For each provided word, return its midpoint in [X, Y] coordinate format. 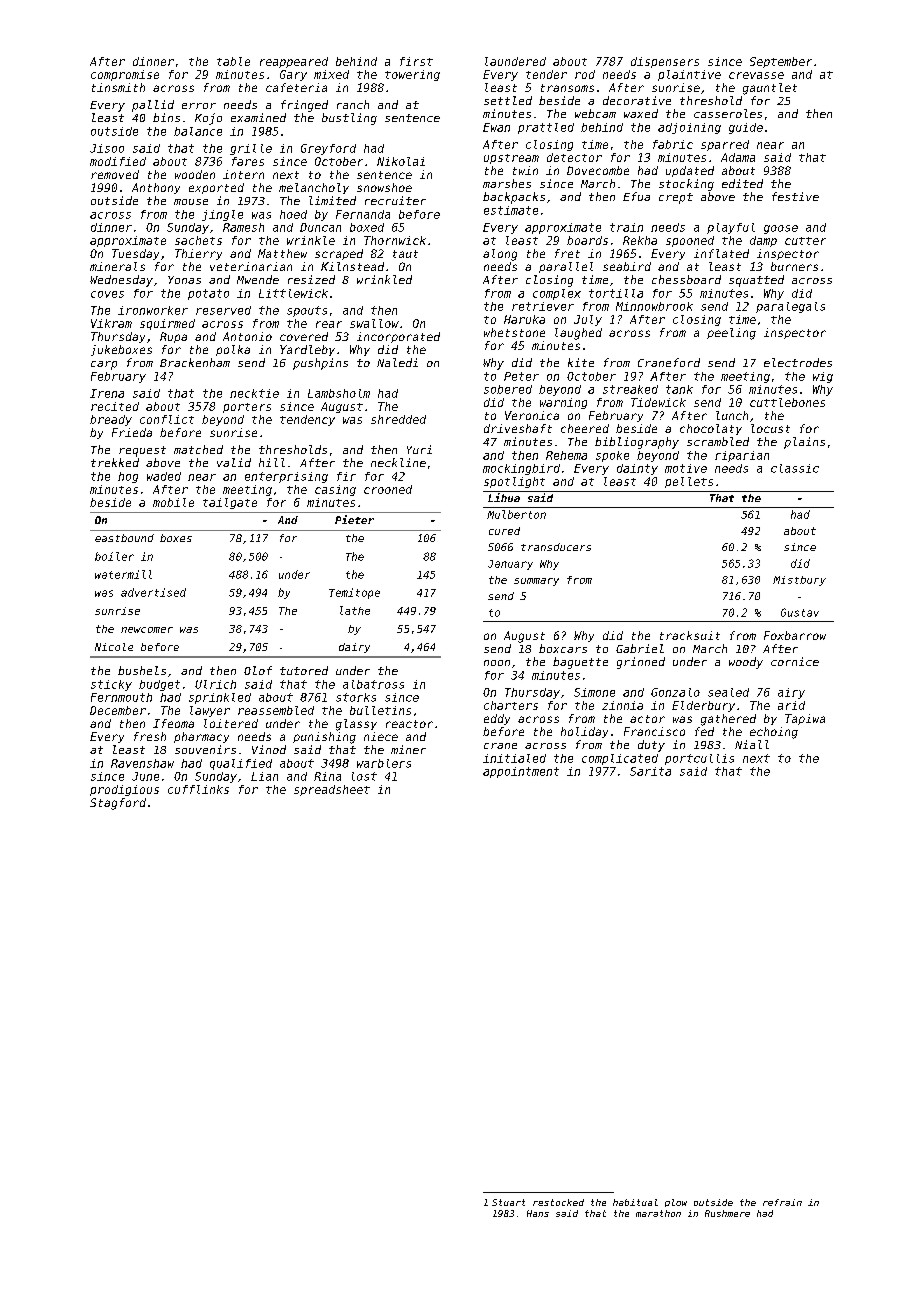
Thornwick [395, 240]
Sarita [650, 771]
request [142, 451]
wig [823, 377]
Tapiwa [805, 719]
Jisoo [107, 148]
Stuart [508, 1202]
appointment [521, 772]
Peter [521, 376]
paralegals [790, 307]
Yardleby [307, 350]
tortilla [616, 293]
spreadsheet [332, 790]
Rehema [566, 455]
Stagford [118, 804]
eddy [497, 719]
